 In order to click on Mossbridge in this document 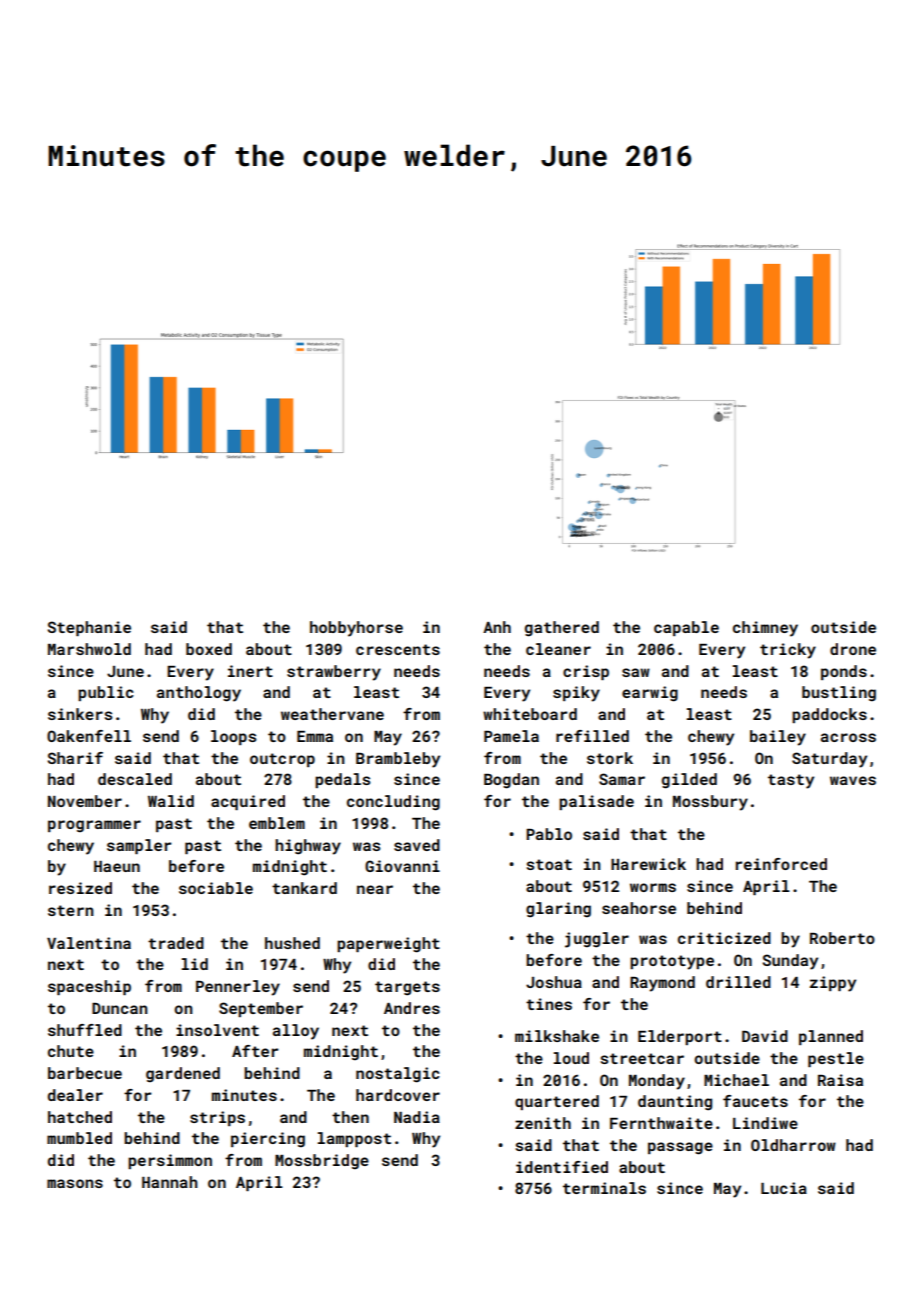, I will do `click(322, 1162)`.
